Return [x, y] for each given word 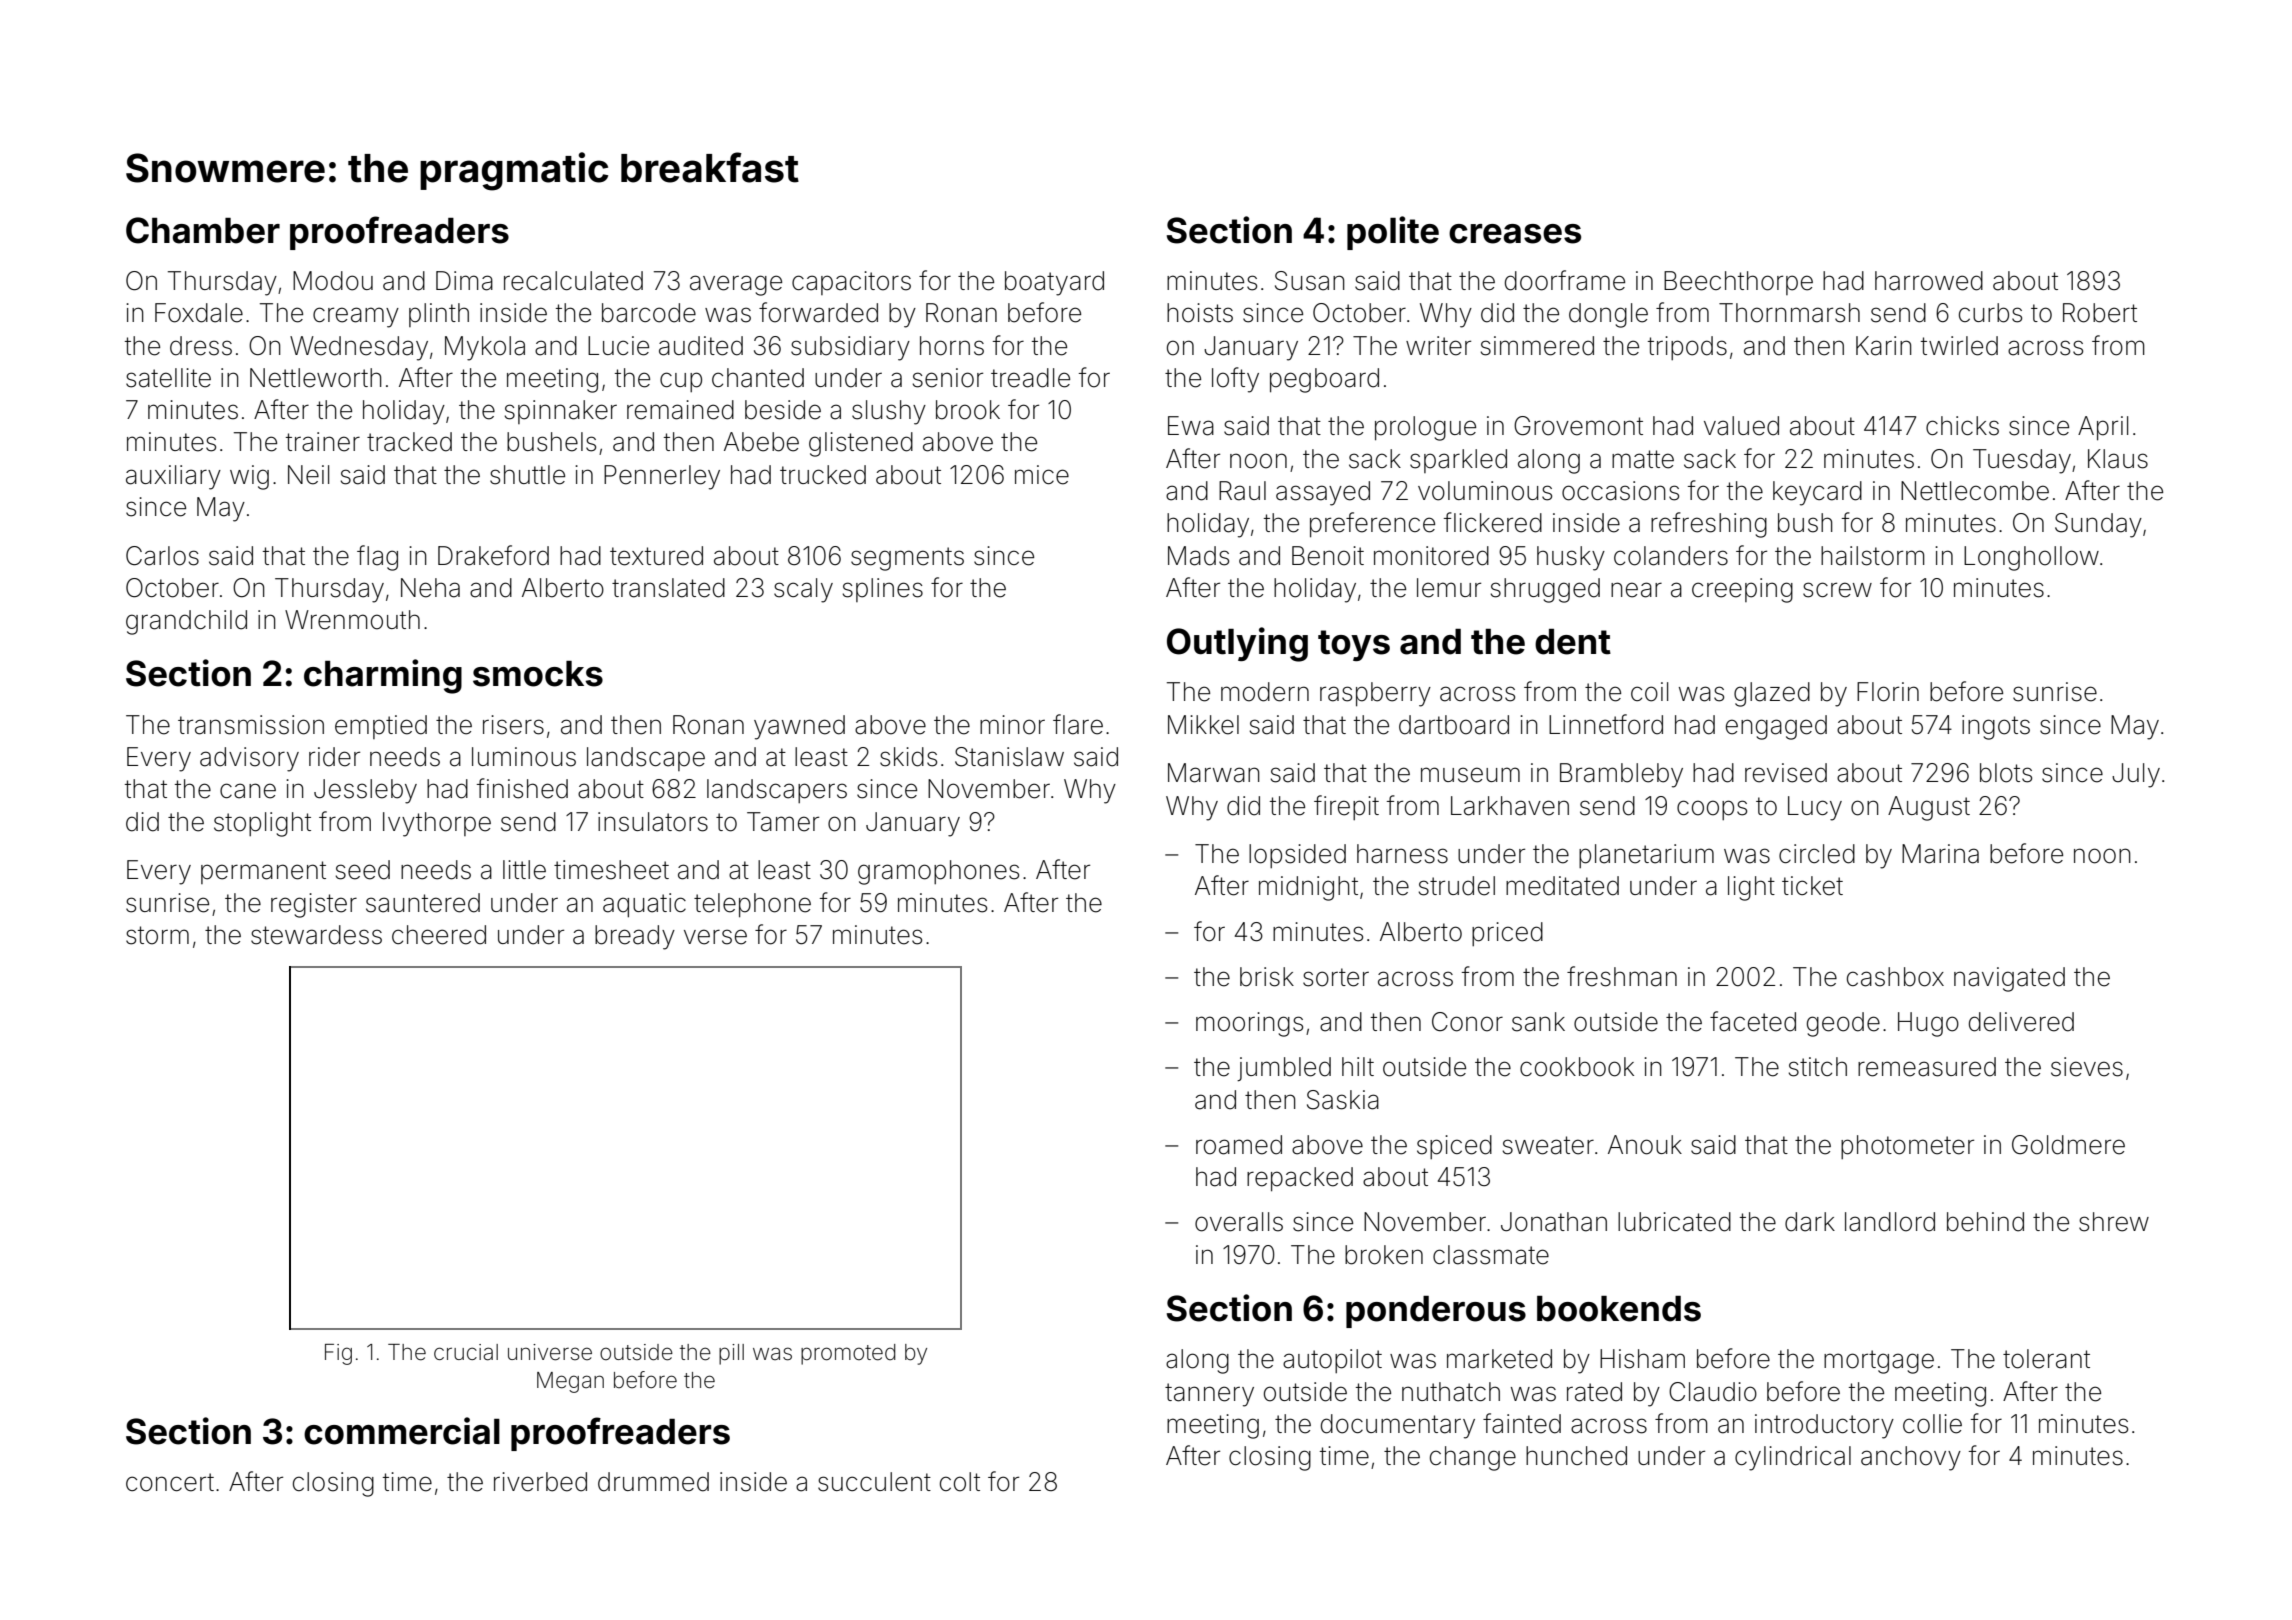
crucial [466, 1352]
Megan [570, 1382]
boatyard [1054, 283]
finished [522, 788]
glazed [1772, 694]
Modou [333, 281]
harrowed [1929, 281]
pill [731, 1354]
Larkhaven [1510, 806]
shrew [2114, 1222]
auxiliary [173, 477]
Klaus [2118, 459]
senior [948, 378]
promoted [848, 1354]
